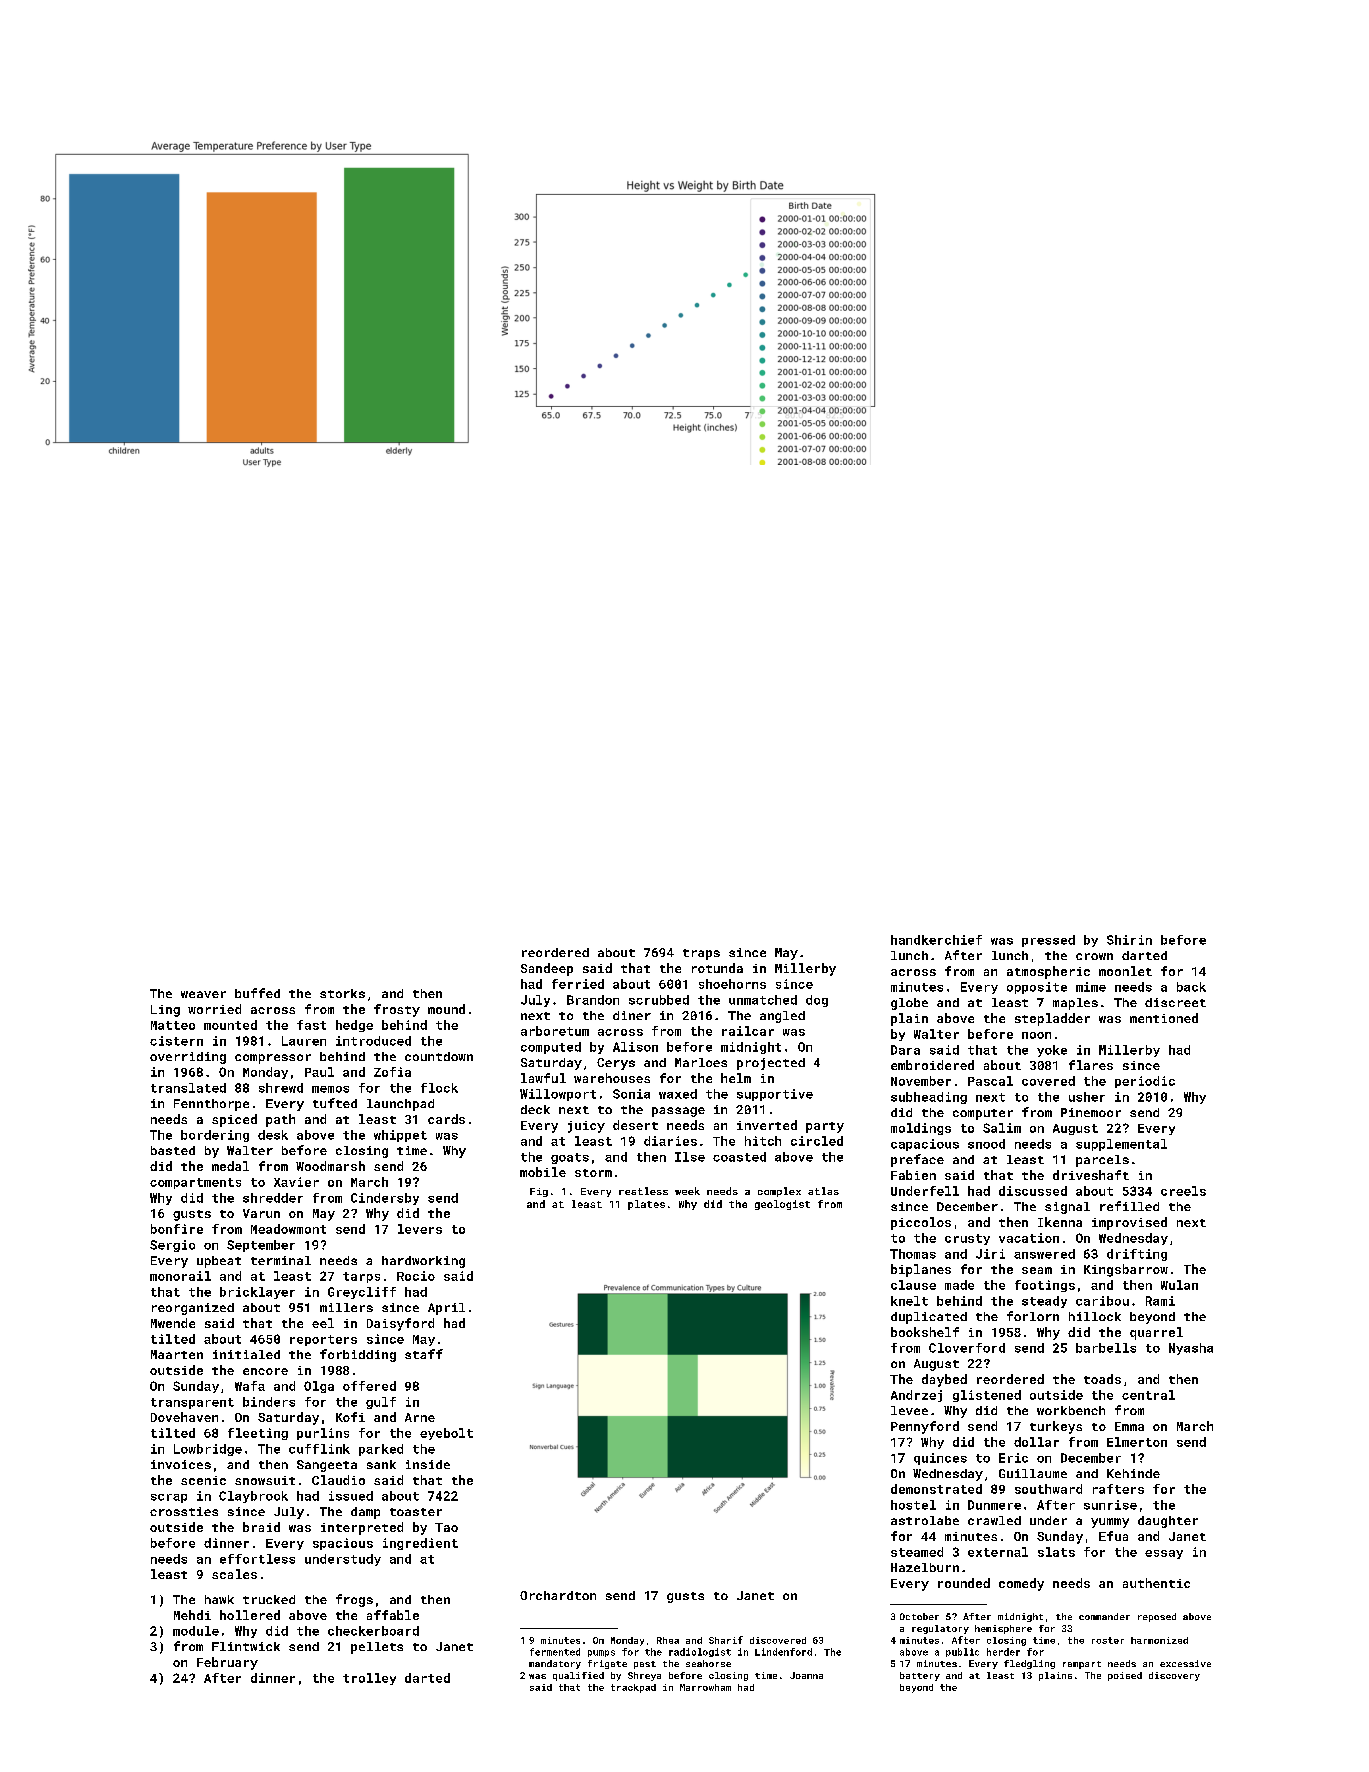  What do you see at coordinates (936, 940) in the image?
I see `handkerchief` at bounding box center [936, 940].
